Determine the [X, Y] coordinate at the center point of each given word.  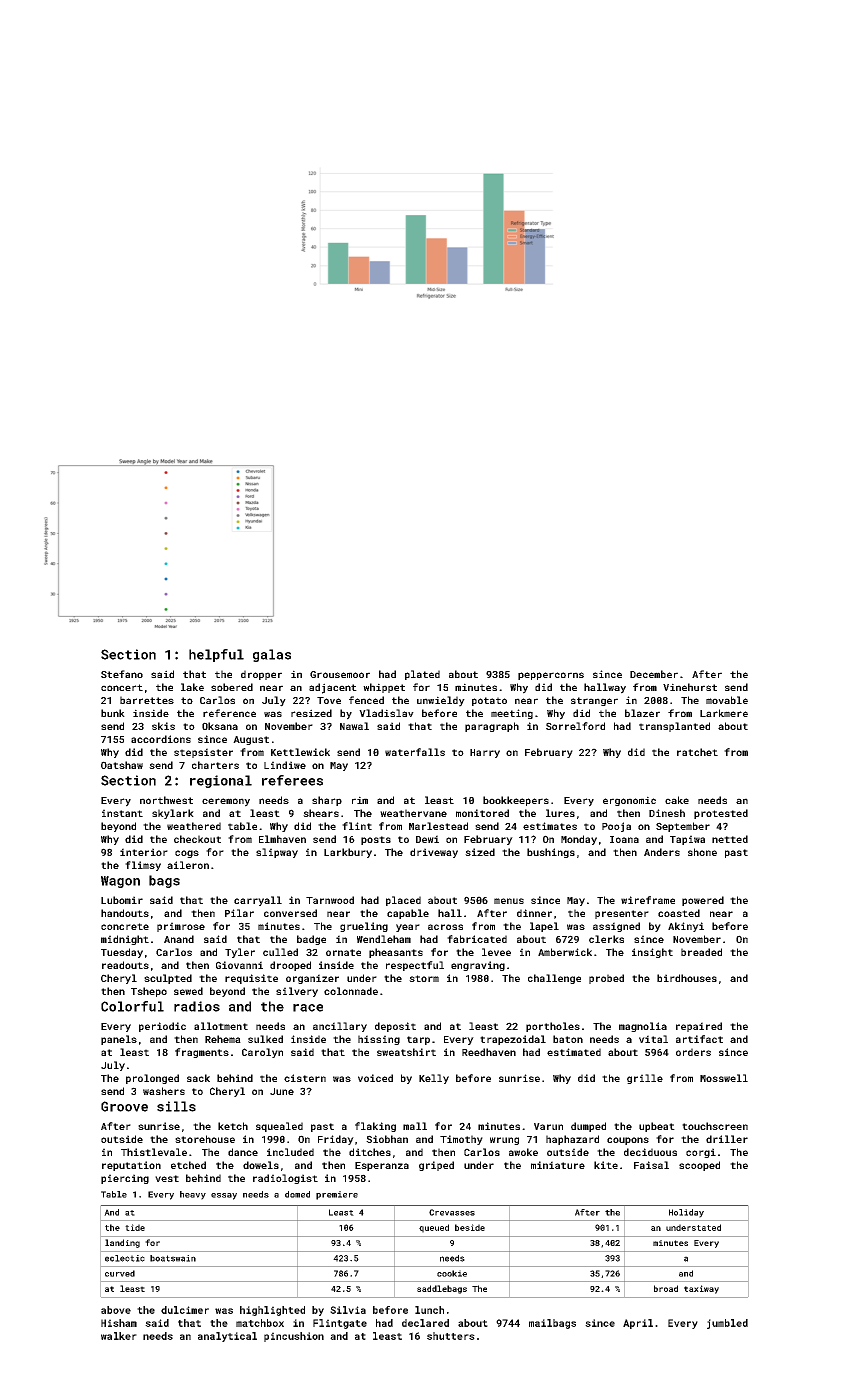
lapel [544, 927]
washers [164, 1091]
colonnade [351, 991]
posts [376, 840]
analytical [227, 1337]
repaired [699, 1027]
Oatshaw [122, 765]
